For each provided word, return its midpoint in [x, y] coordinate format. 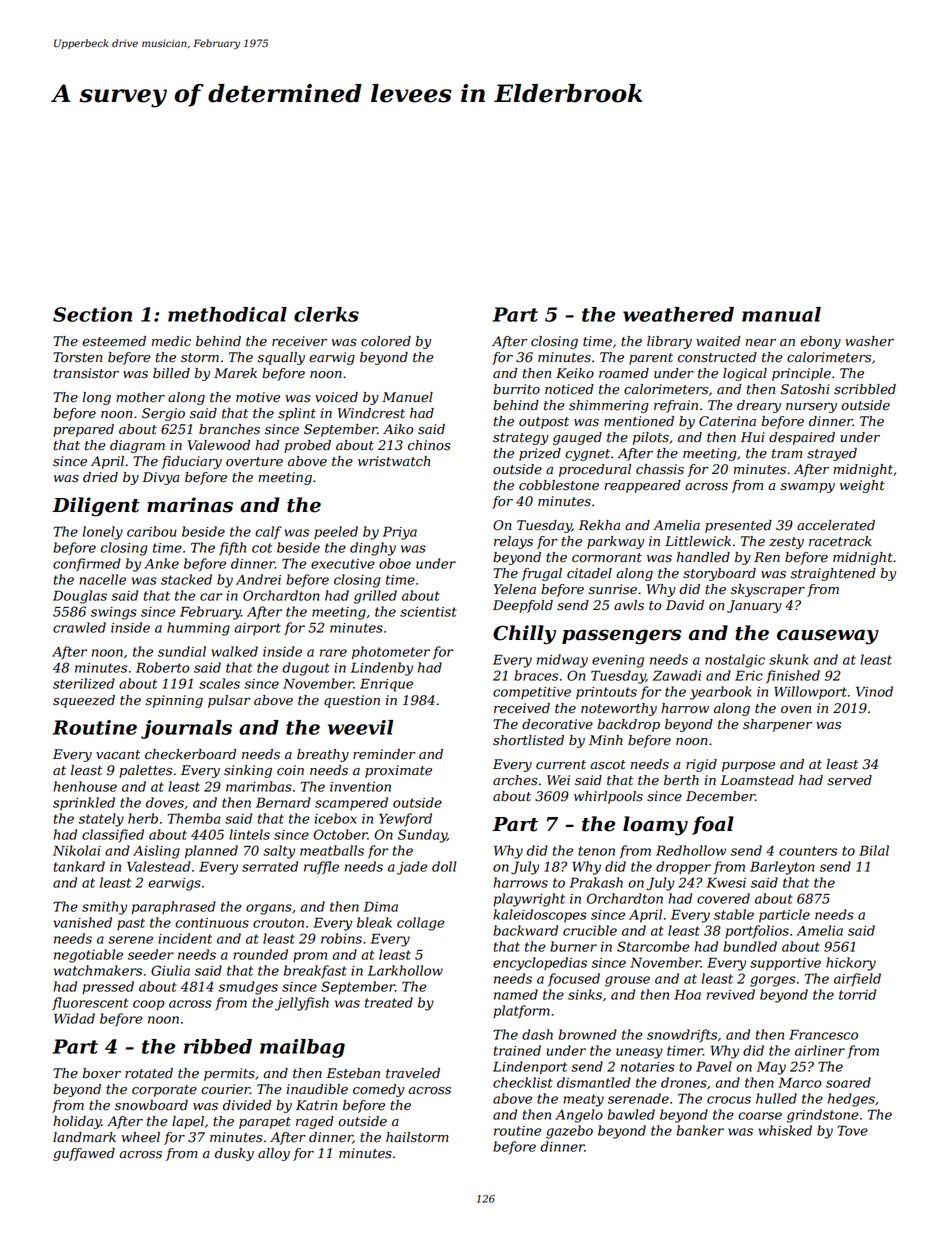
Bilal [874, 850]
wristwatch [394, 461]
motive [258, 397]
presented [738, 526]
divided [247, 1105]
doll [444, 866]
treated [389, 1002]
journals [186, 729]
